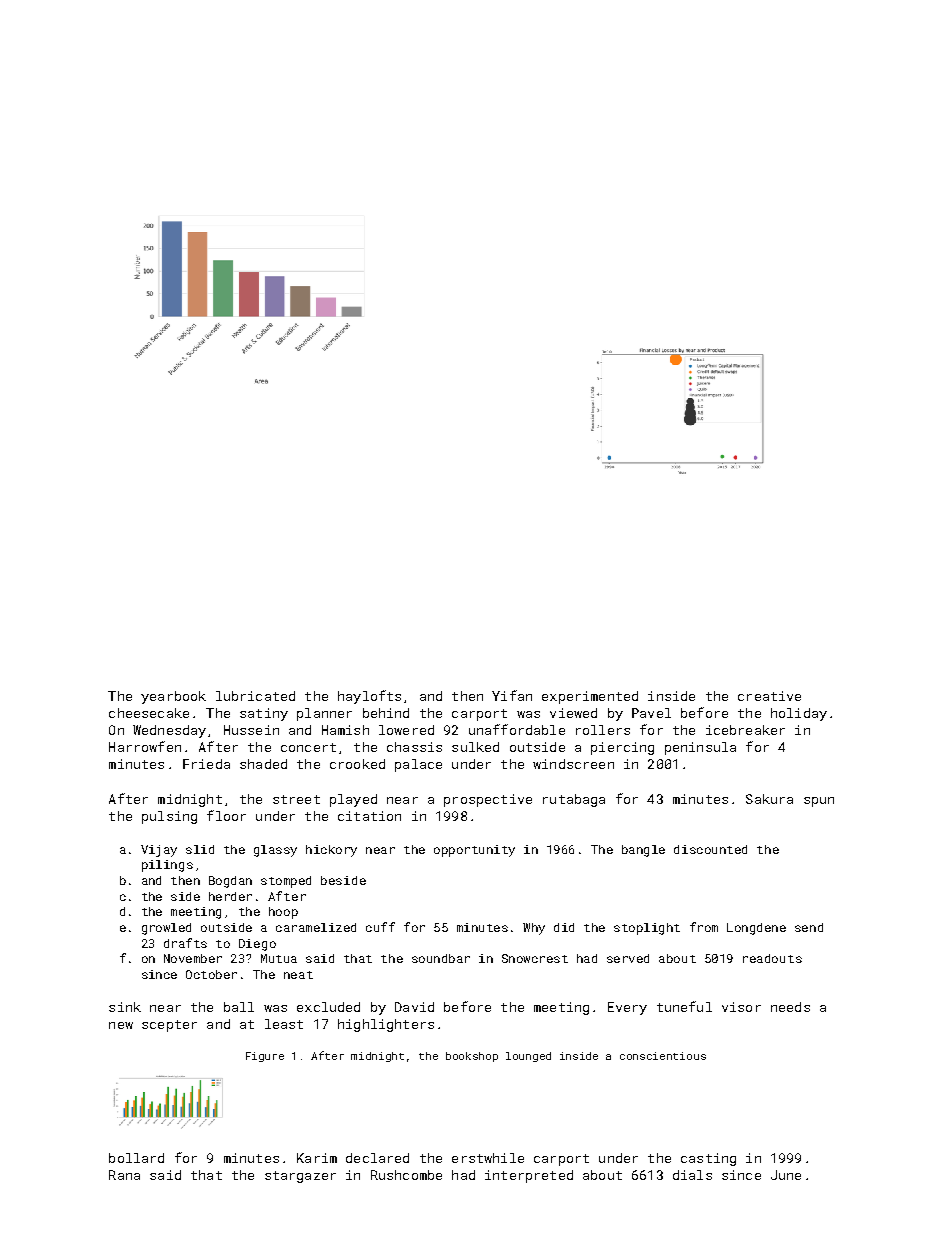 The width and height of the page is (952, 1233). Describe the element at coordinates (386, 1025) in the page. I see `highlighters` at that location.
